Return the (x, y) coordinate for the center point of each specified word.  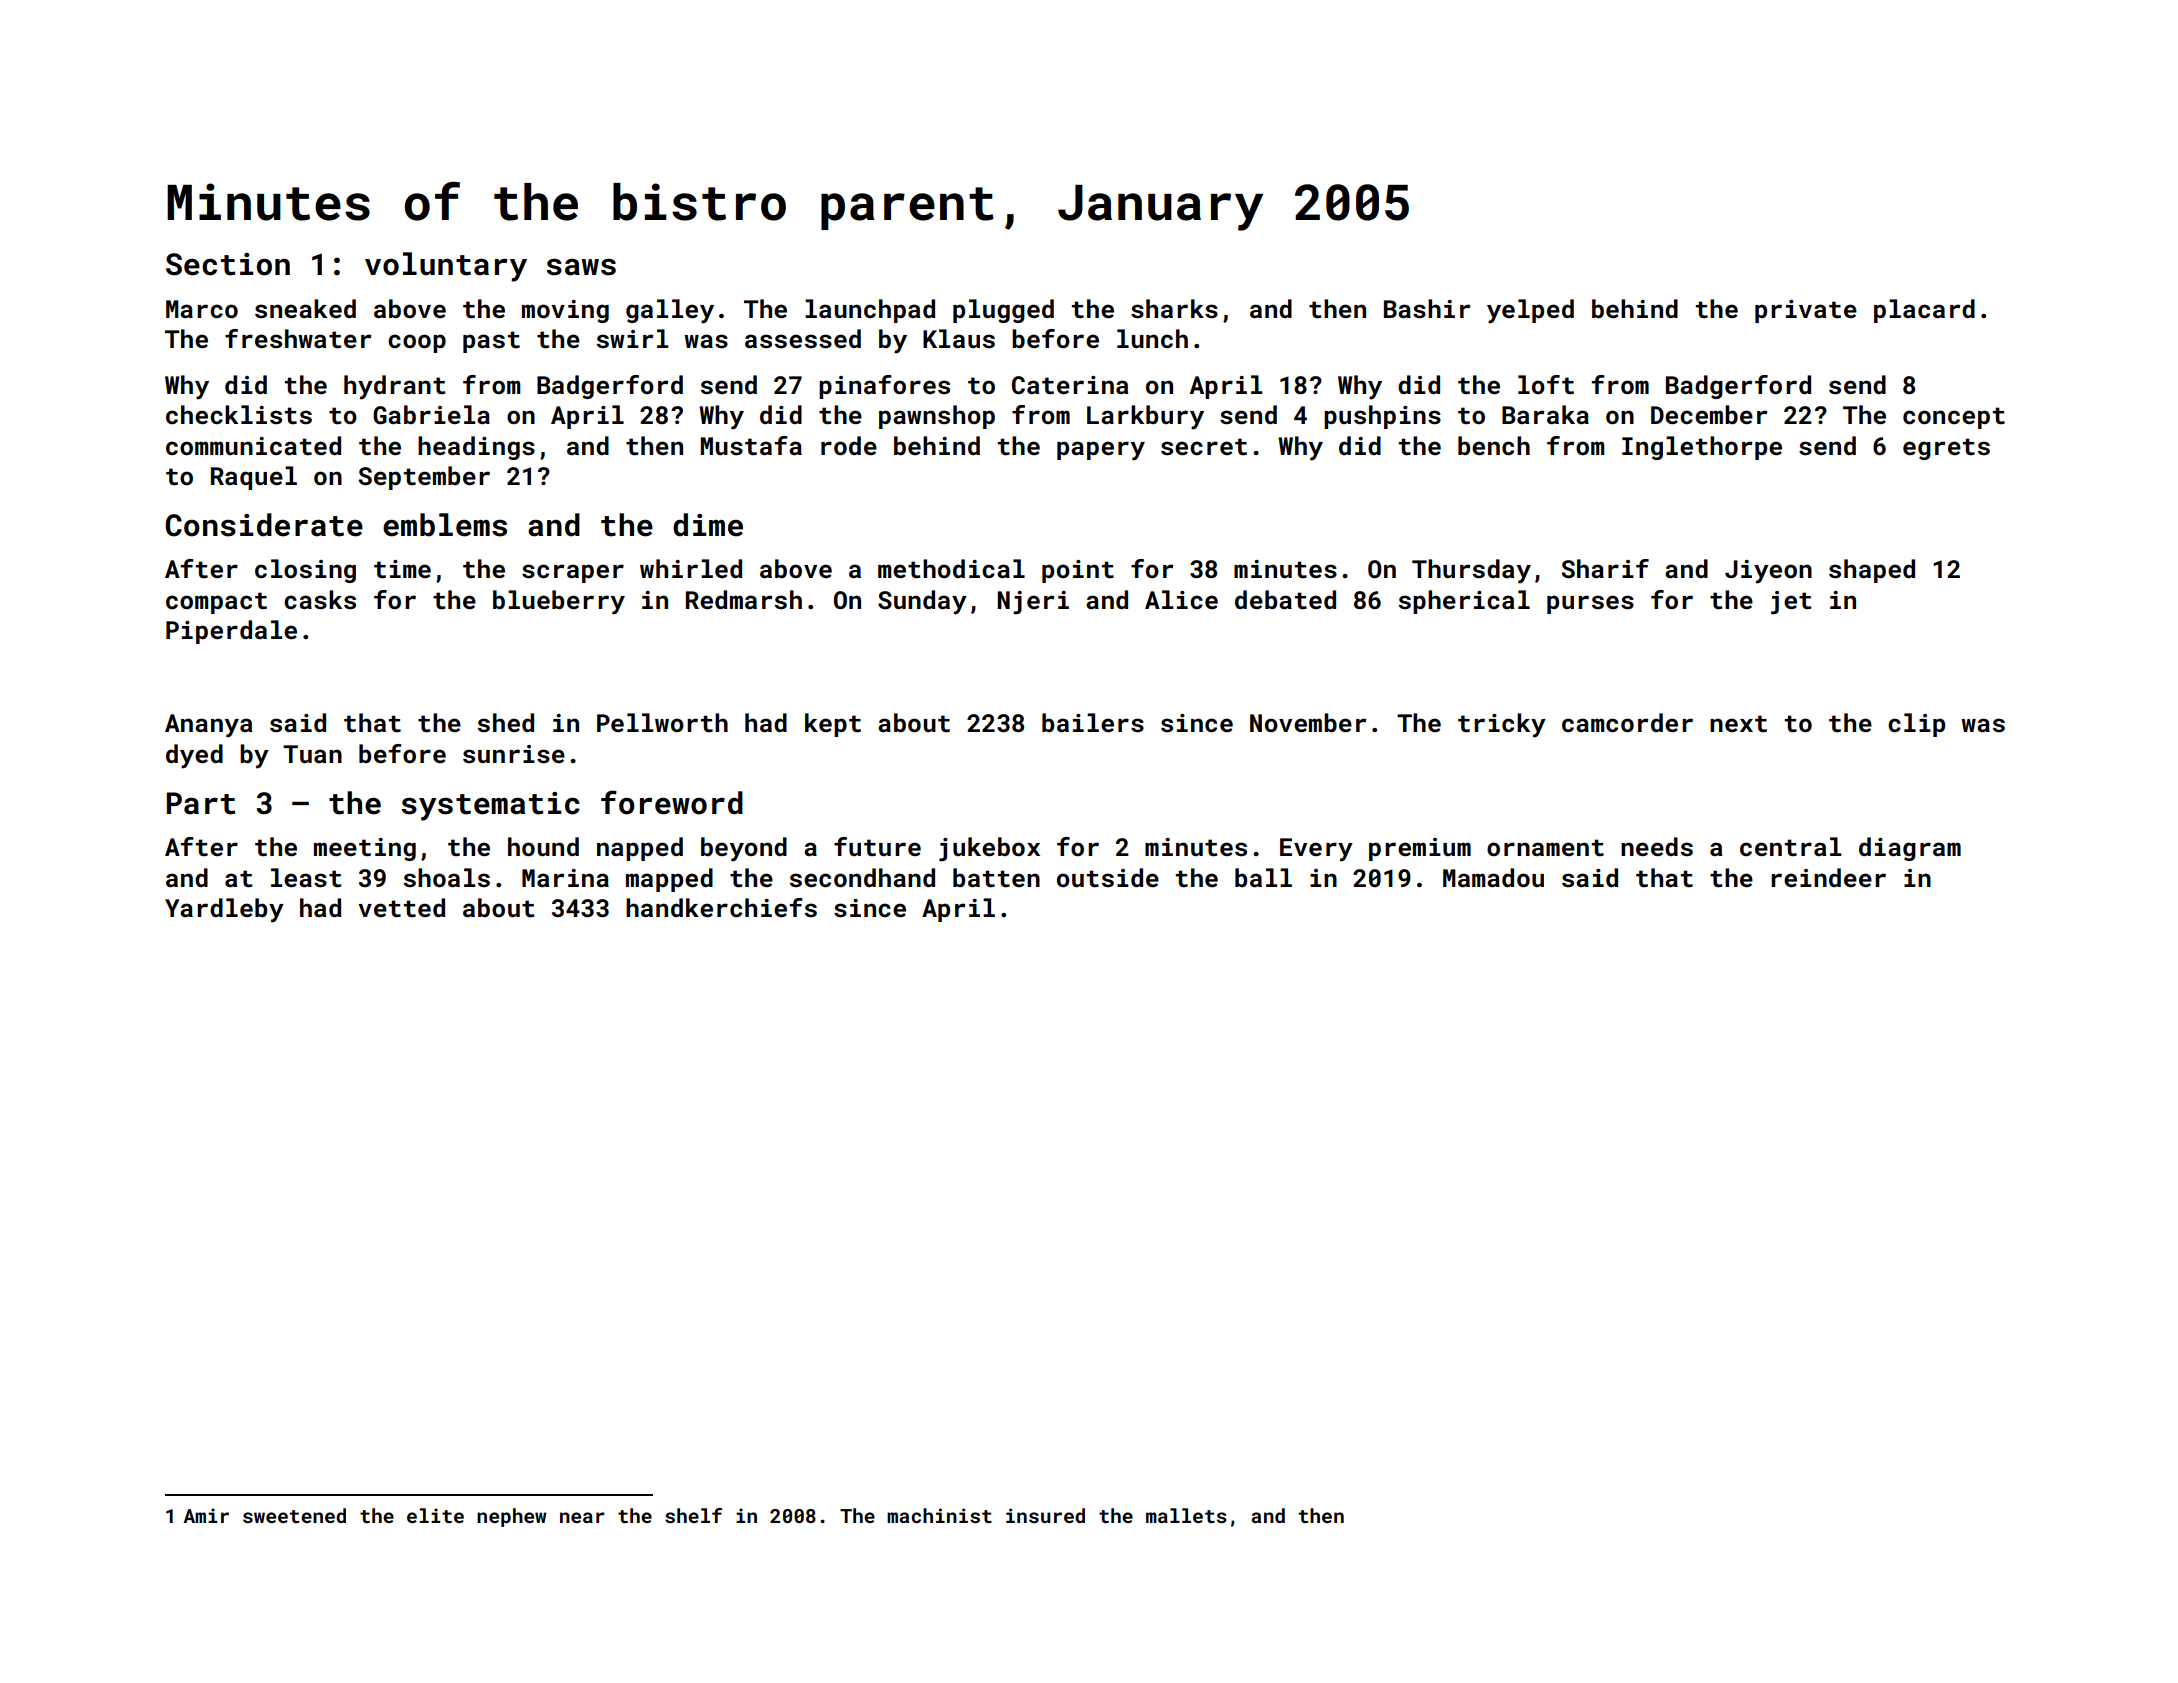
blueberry (559, 602)
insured (1045, 1515)
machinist (939, 1515)
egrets (1946, 449)
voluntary (446, 267)
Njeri (1033, 603)
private (1806, 311)
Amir (206, 1515)
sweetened (294, 1515)
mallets (1186, 1515)
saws (581, 267)
